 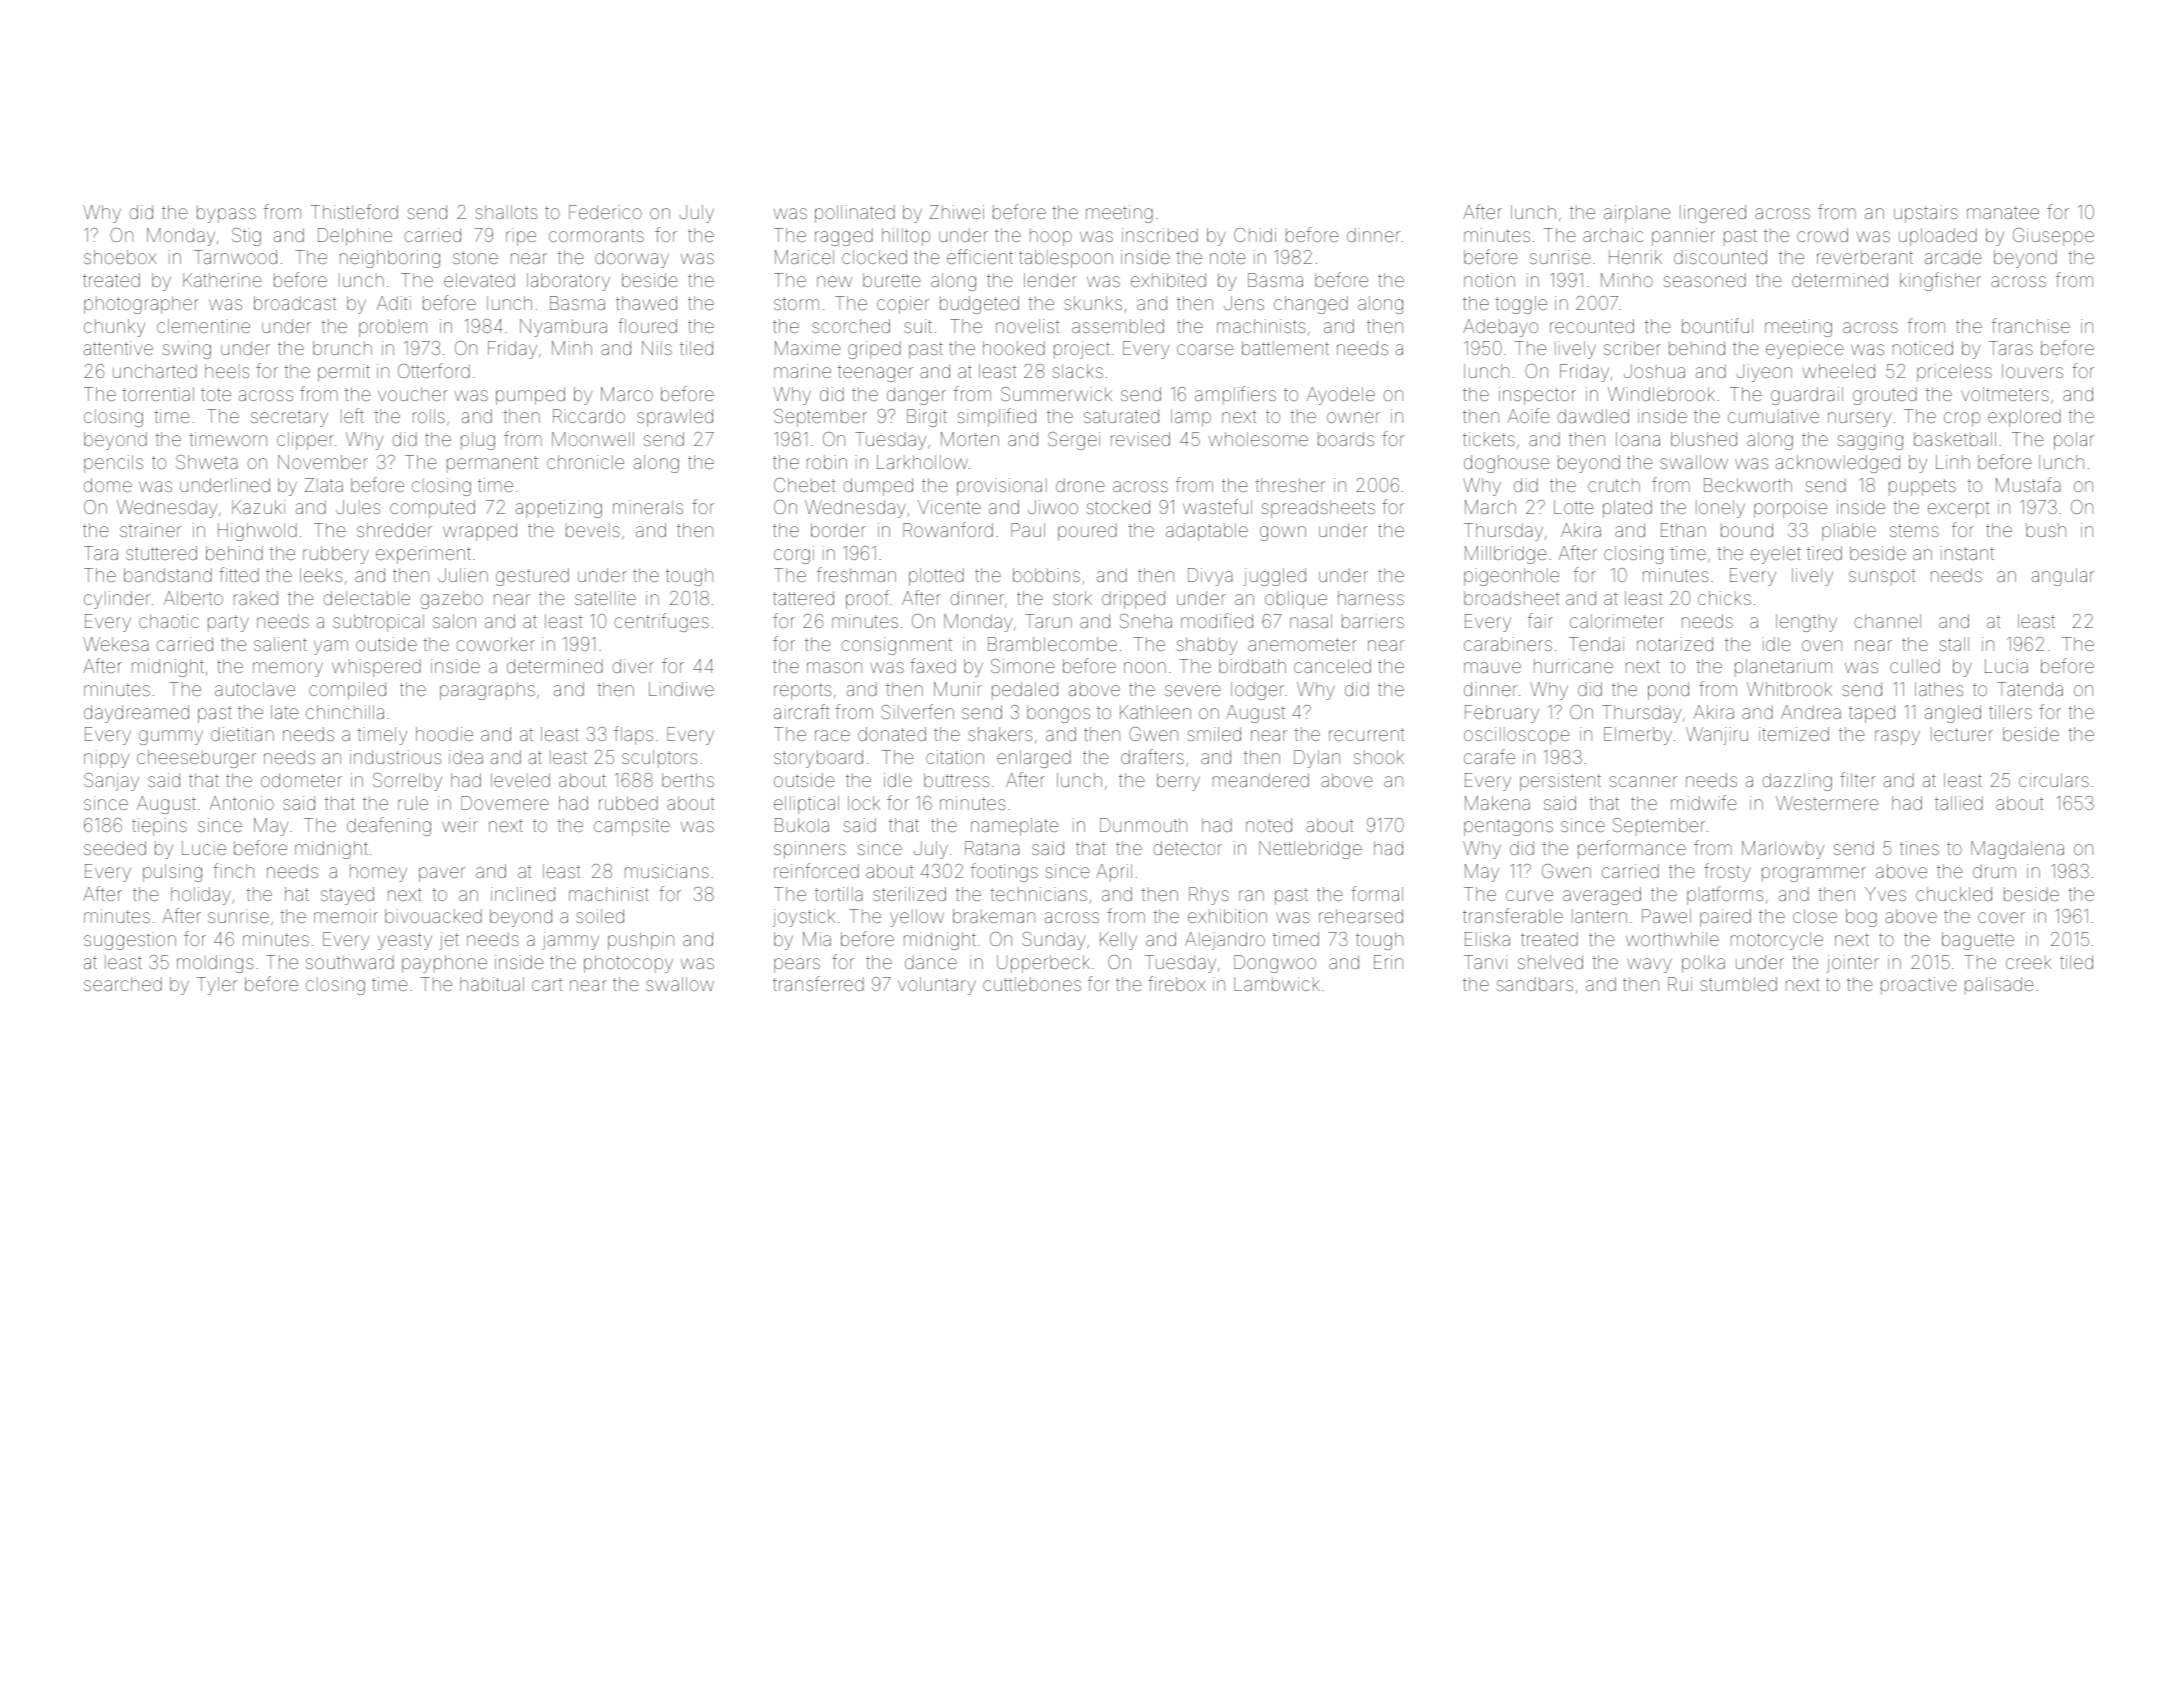 What do you see at coordinates (1827, 803) in the page?
I see `Westermere` at bounding box center [1827, 803].
